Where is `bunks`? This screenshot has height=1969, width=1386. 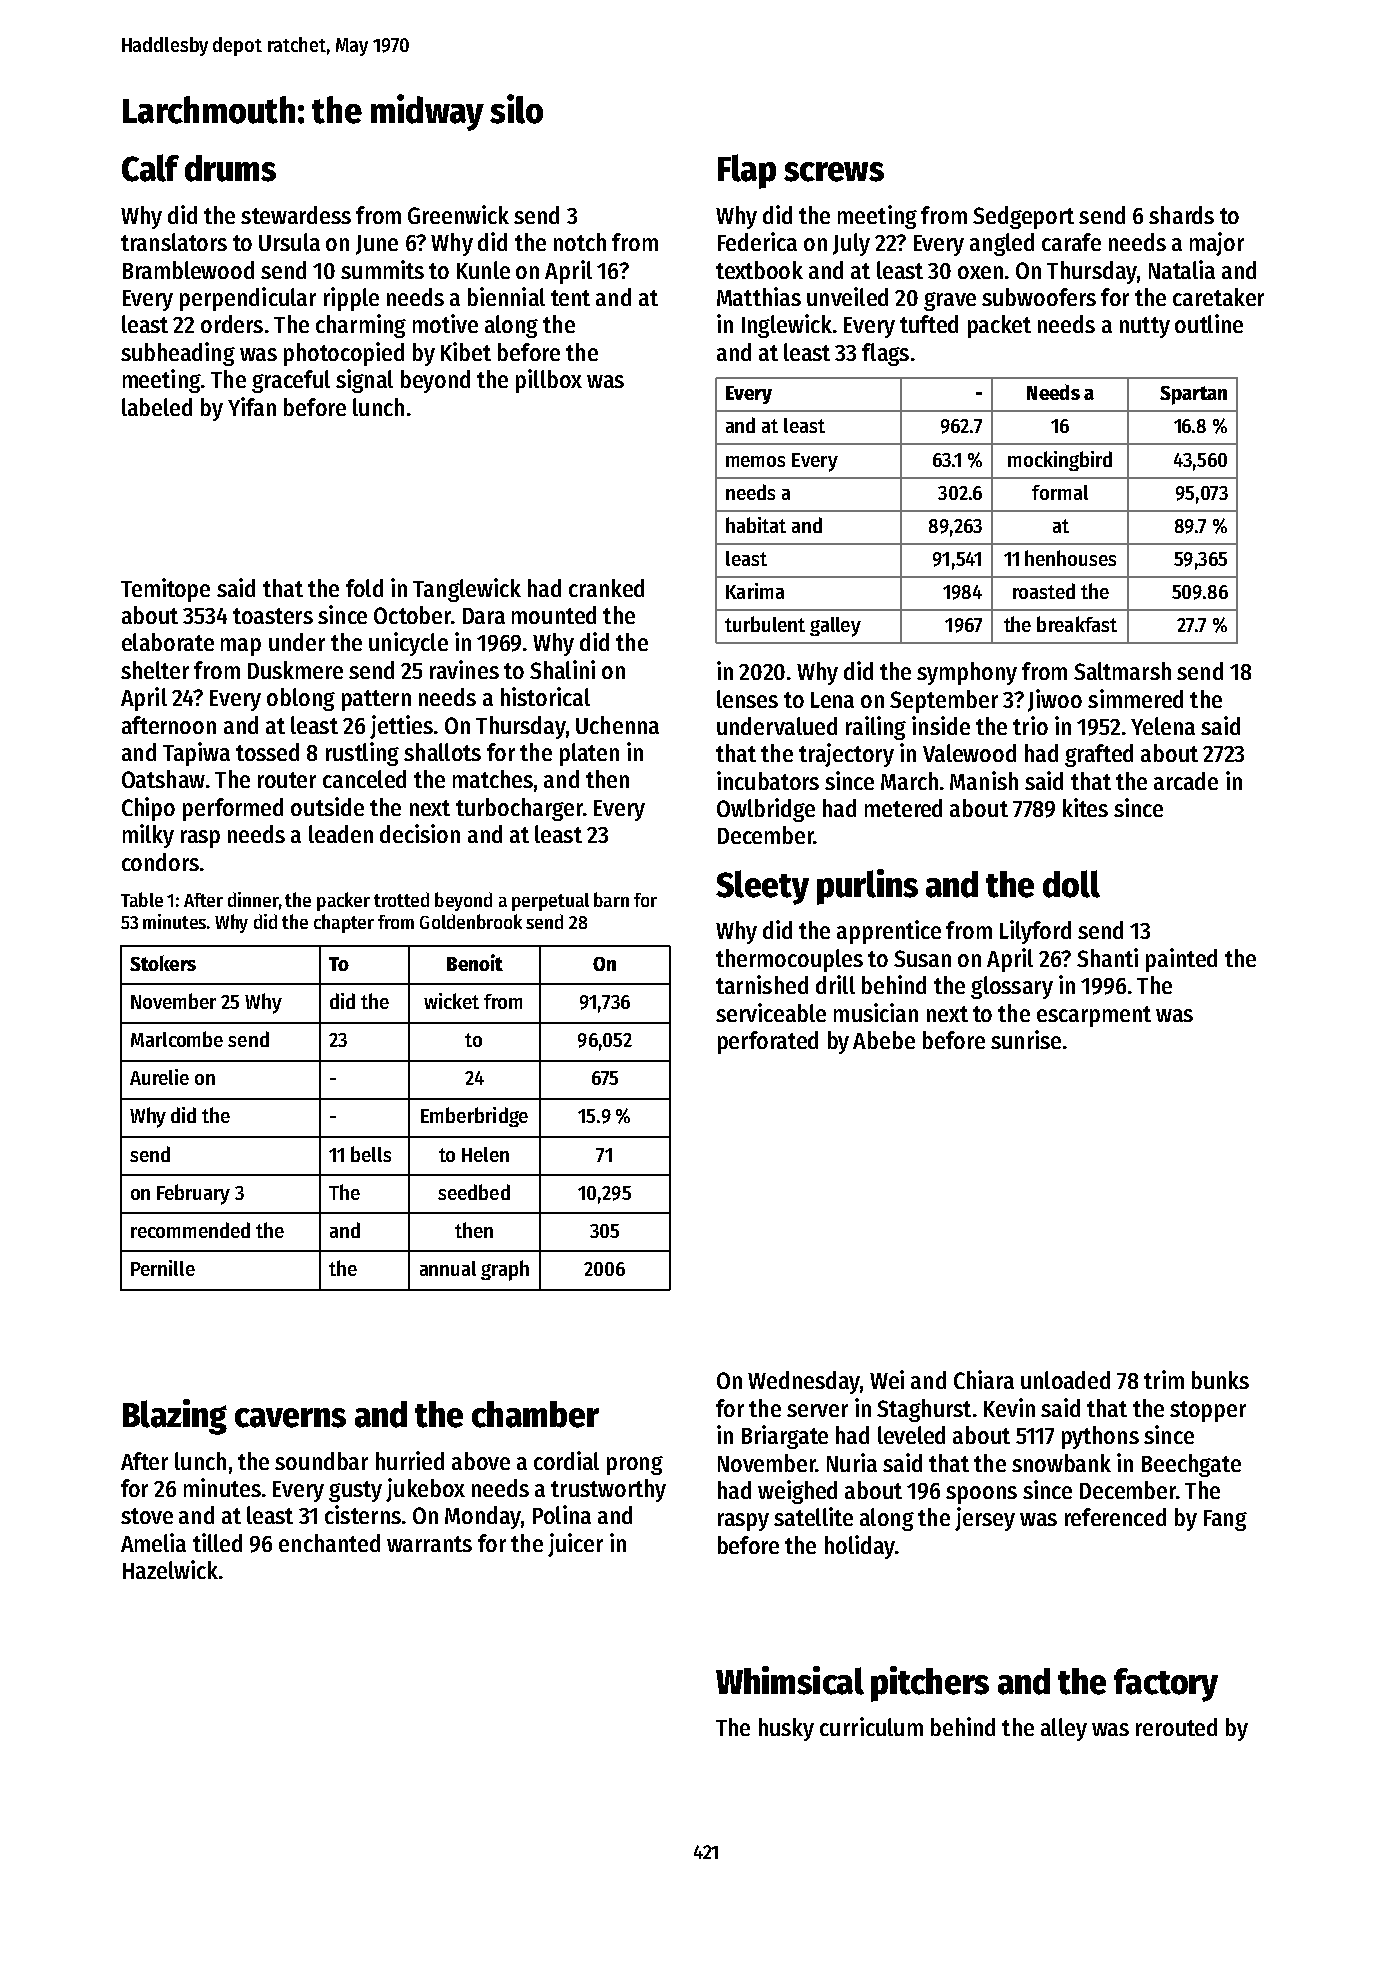
bunks is located at coordinates (1220, 1380).
